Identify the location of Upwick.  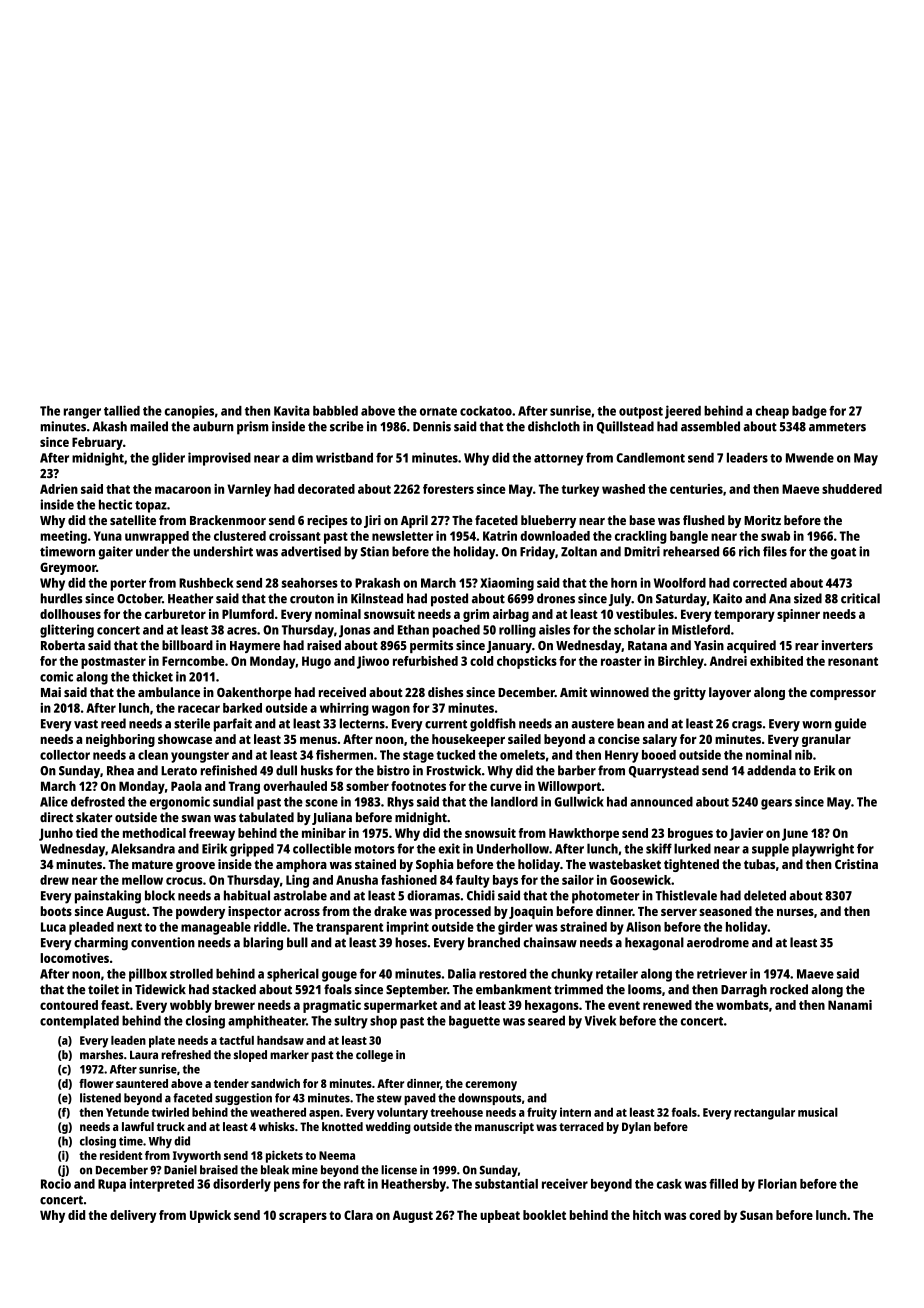
(210, 1216).
